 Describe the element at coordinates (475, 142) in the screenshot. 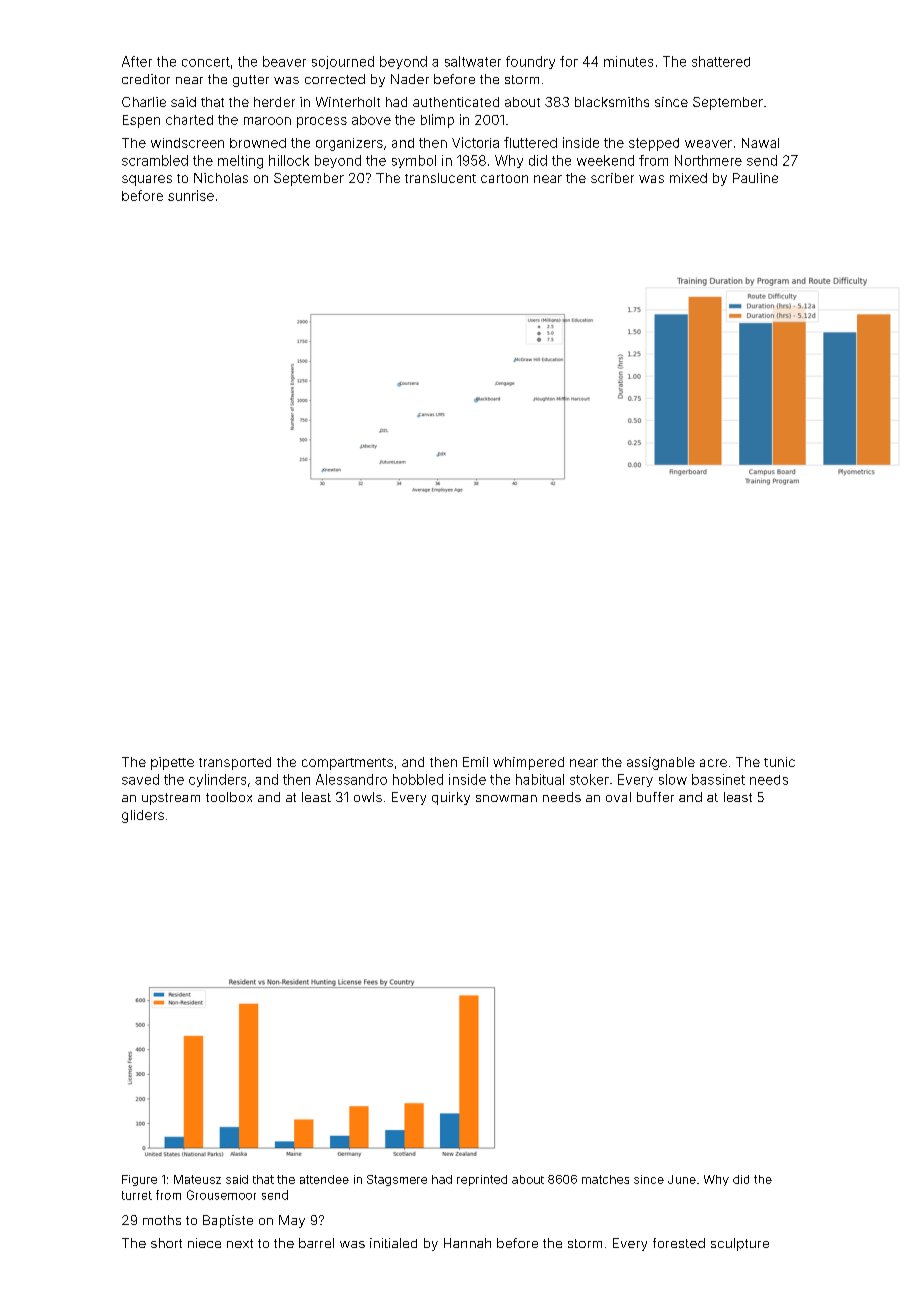

I see `Victoria` at that location.
